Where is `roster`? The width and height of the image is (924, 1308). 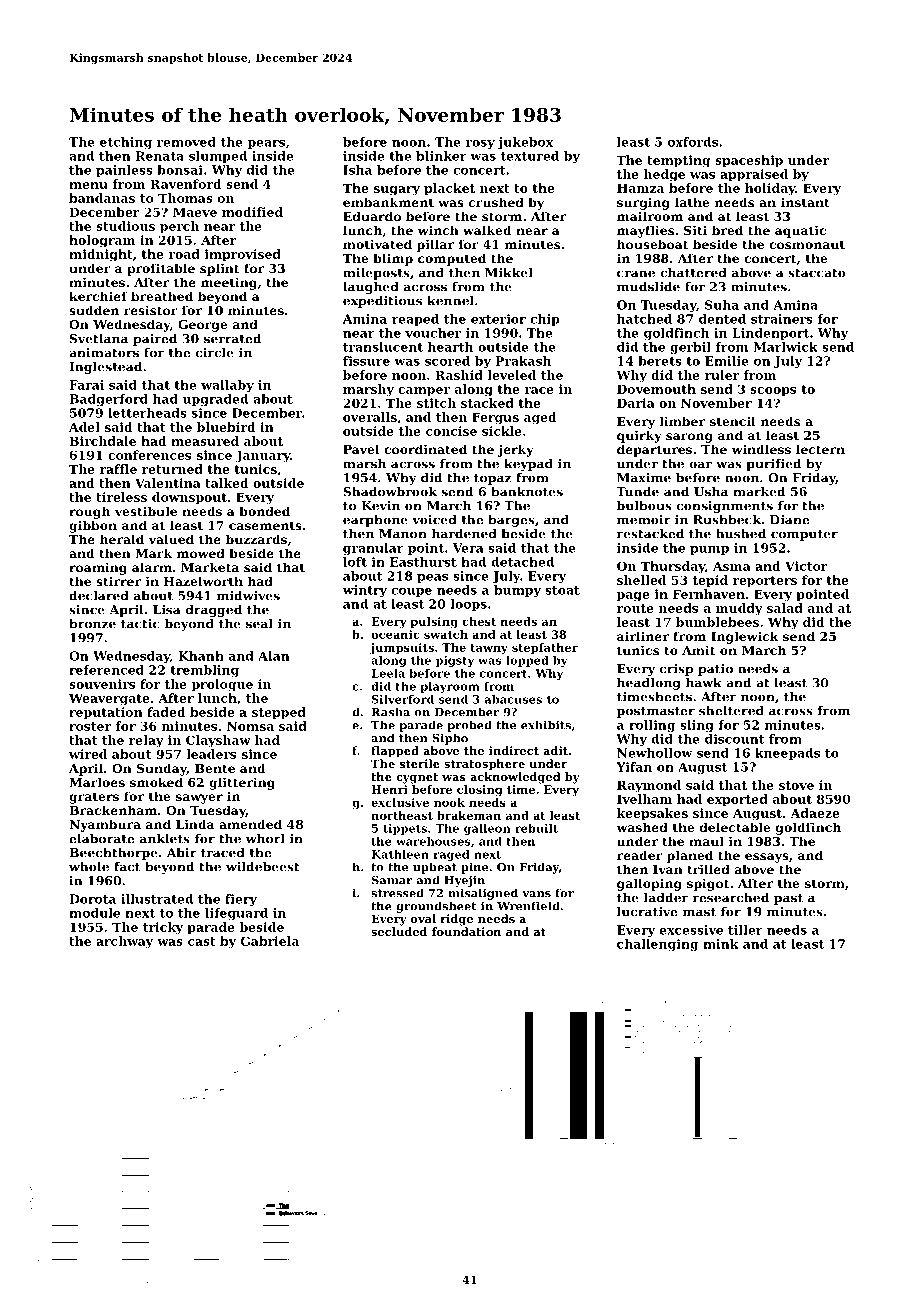 roster is located at coordinates (90, 726).
